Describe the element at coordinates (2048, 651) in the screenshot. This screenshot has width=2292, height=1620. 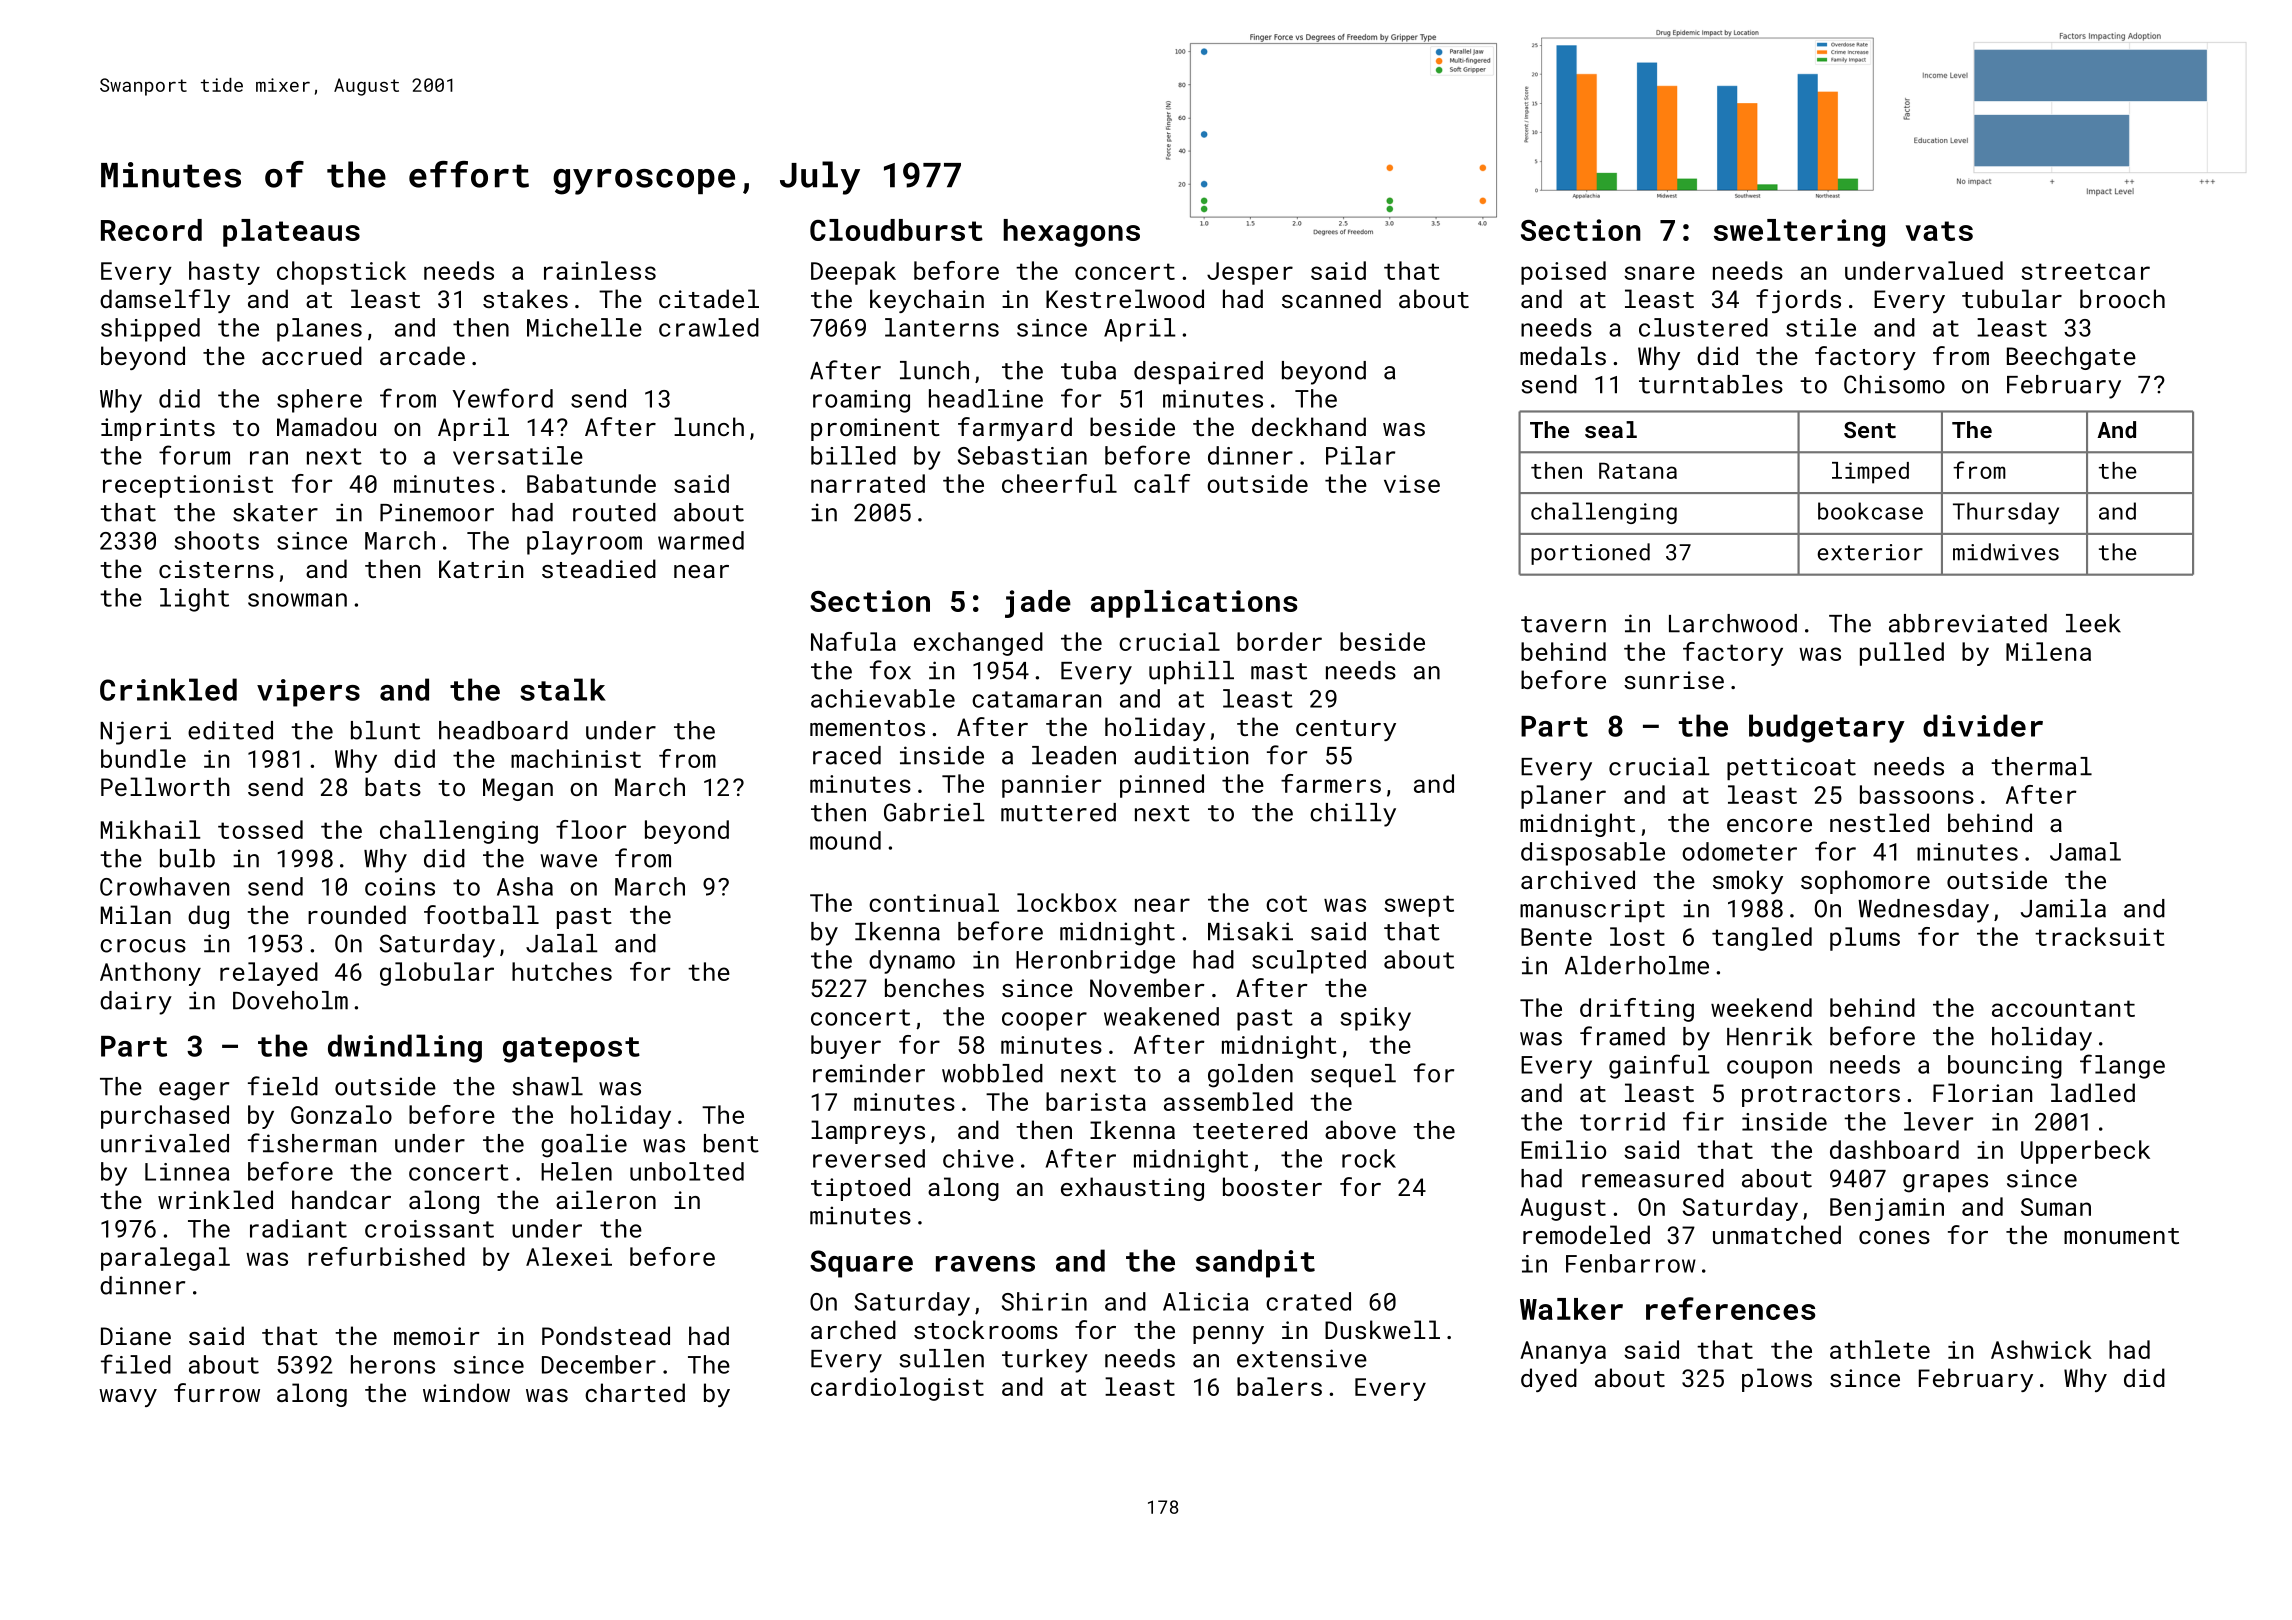
I see `Milena` at that location.
